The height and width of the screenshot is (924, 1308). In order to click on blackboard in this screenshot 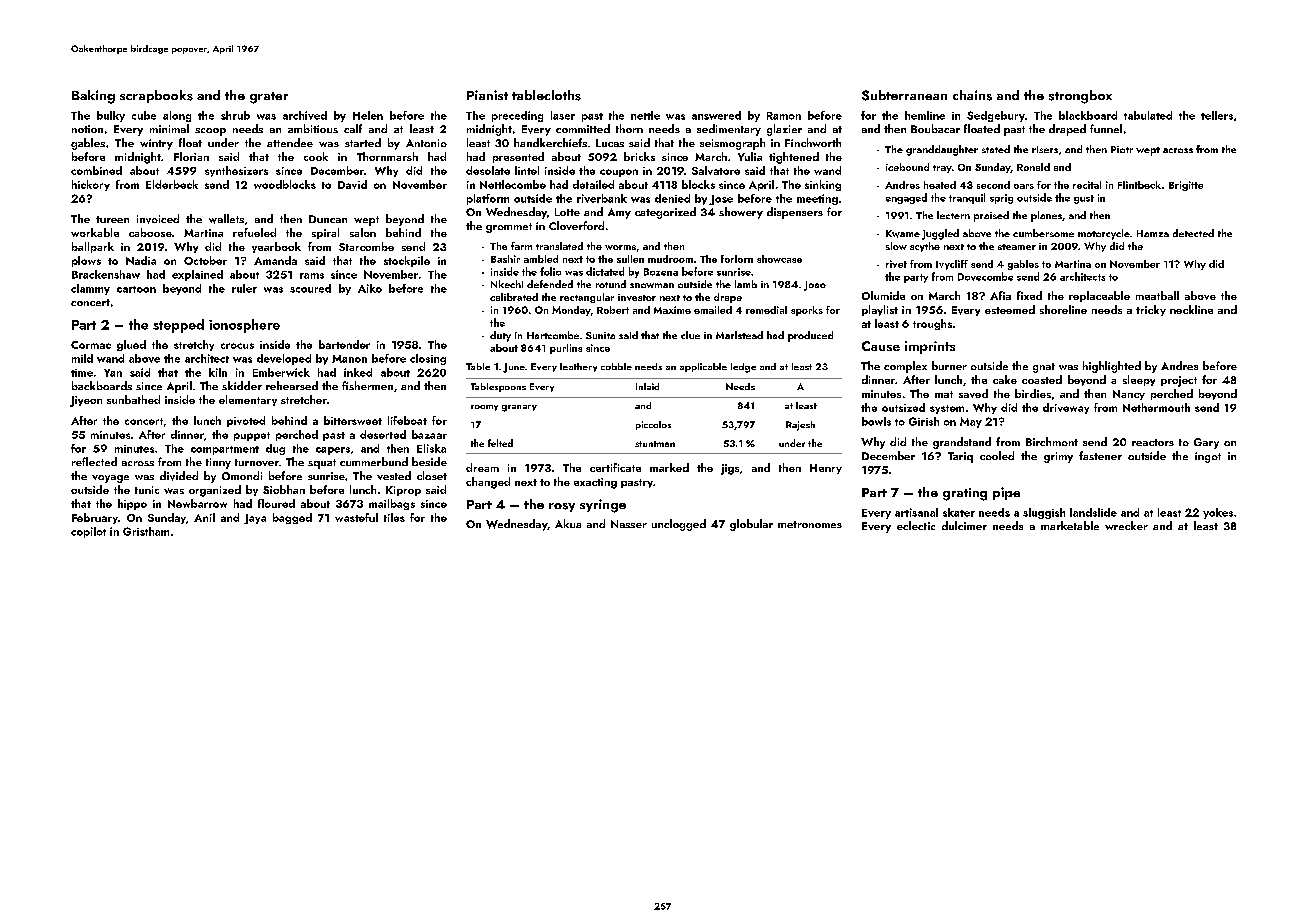, I will do `click(1088, 115)`.
